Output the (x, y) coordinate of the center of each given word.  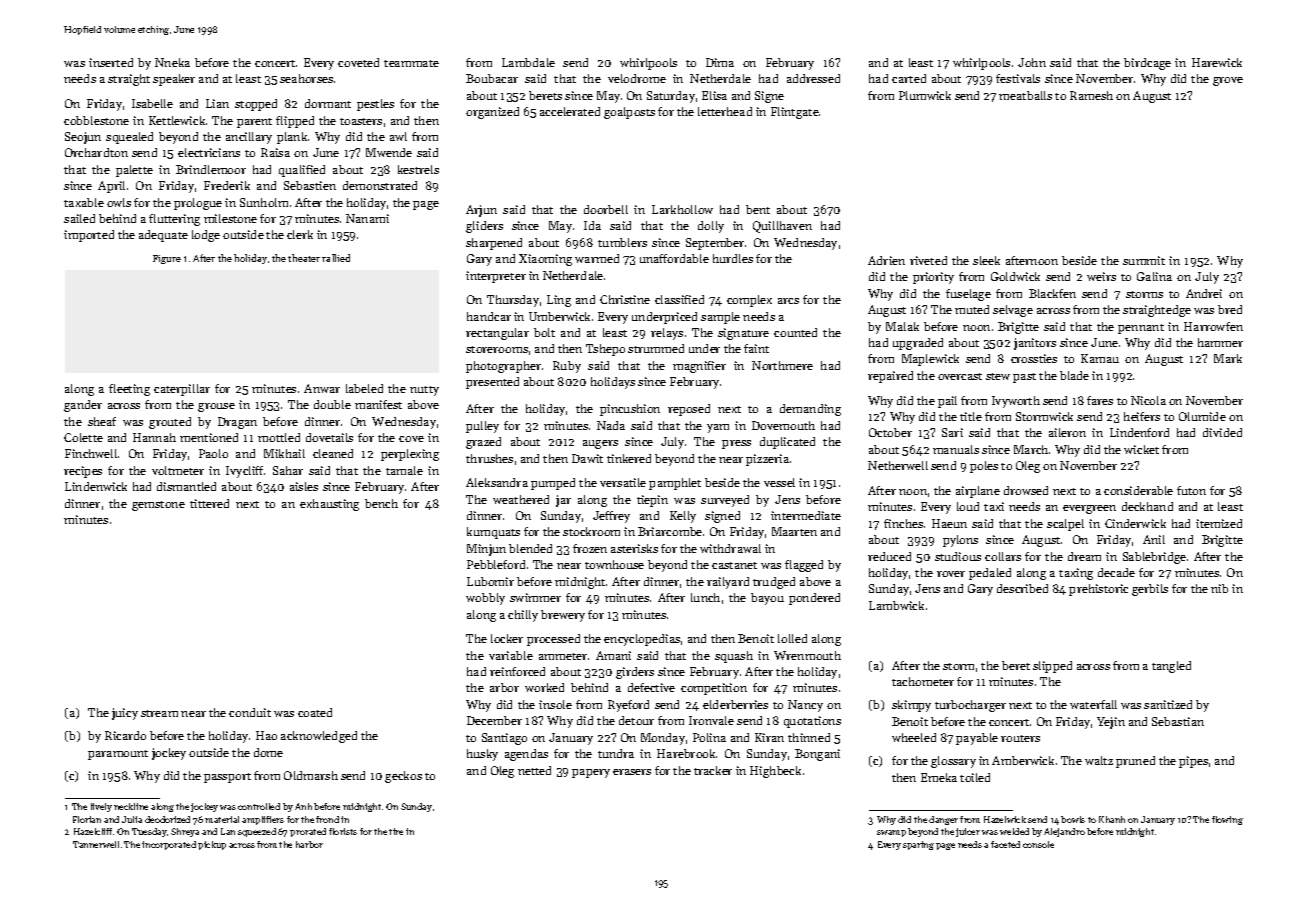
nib (1219, 588)
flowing (1227, 820)
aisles (304, 486)
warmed (597, 258)
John (1032, 62)
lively (101, 807)
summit (1144, 260)
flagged (804, 566)
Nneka (172, 62)
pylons (960, 541)
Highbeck (775, 772)
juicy (125, 714)
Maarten (794, 531)
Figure (167, 259)
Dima (720, 62)
